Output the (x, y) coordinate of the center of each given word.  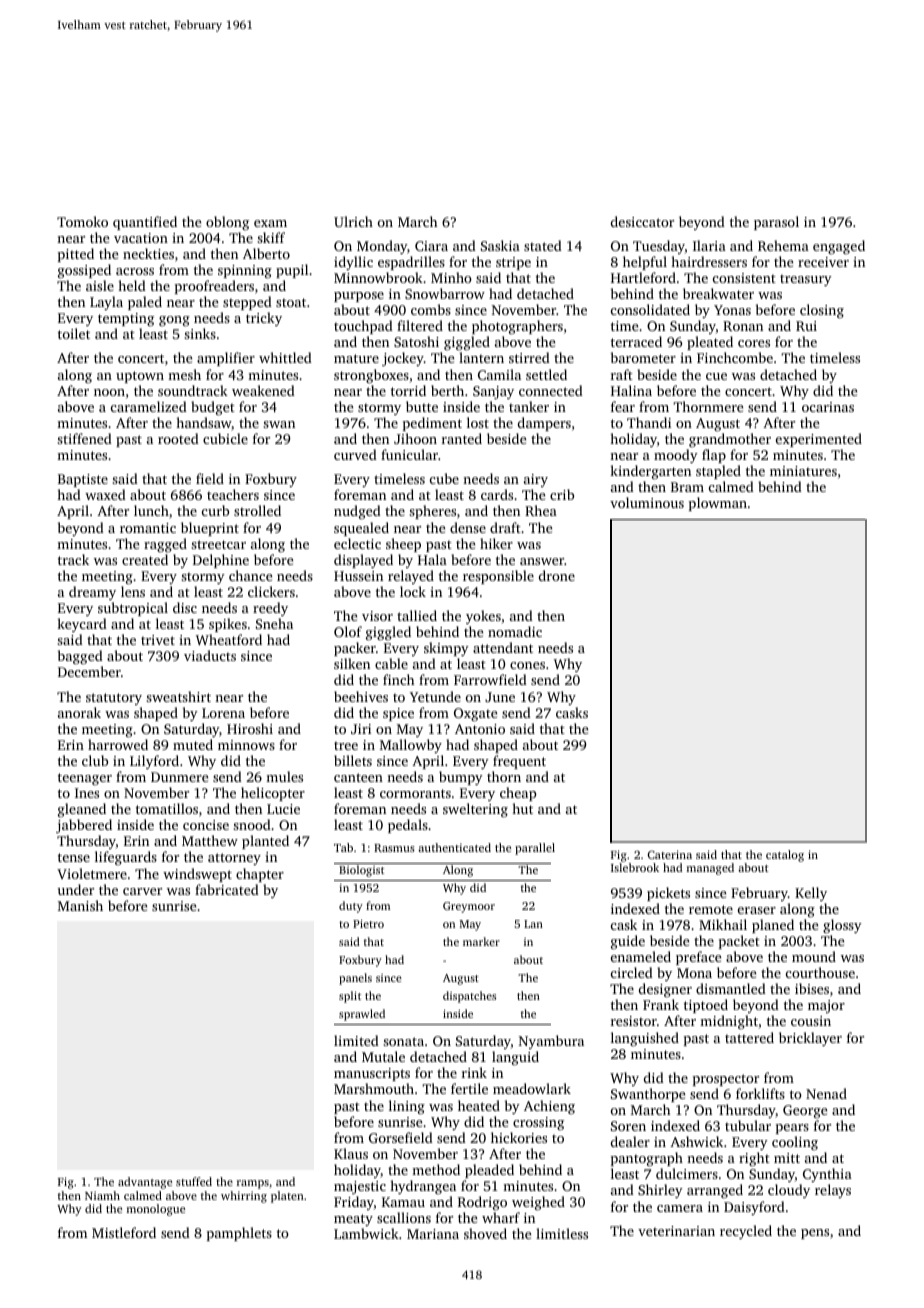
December (89, 671)
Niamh (102, 1195)
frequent (519, 762)
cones (527, 665)
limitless (562, 1233)
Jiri (361, 729)
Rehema (783, 245)
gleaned (82, 810)
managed (710, 869)
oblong (227, 223)
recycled (746, 1232)
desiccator (642, 221)
